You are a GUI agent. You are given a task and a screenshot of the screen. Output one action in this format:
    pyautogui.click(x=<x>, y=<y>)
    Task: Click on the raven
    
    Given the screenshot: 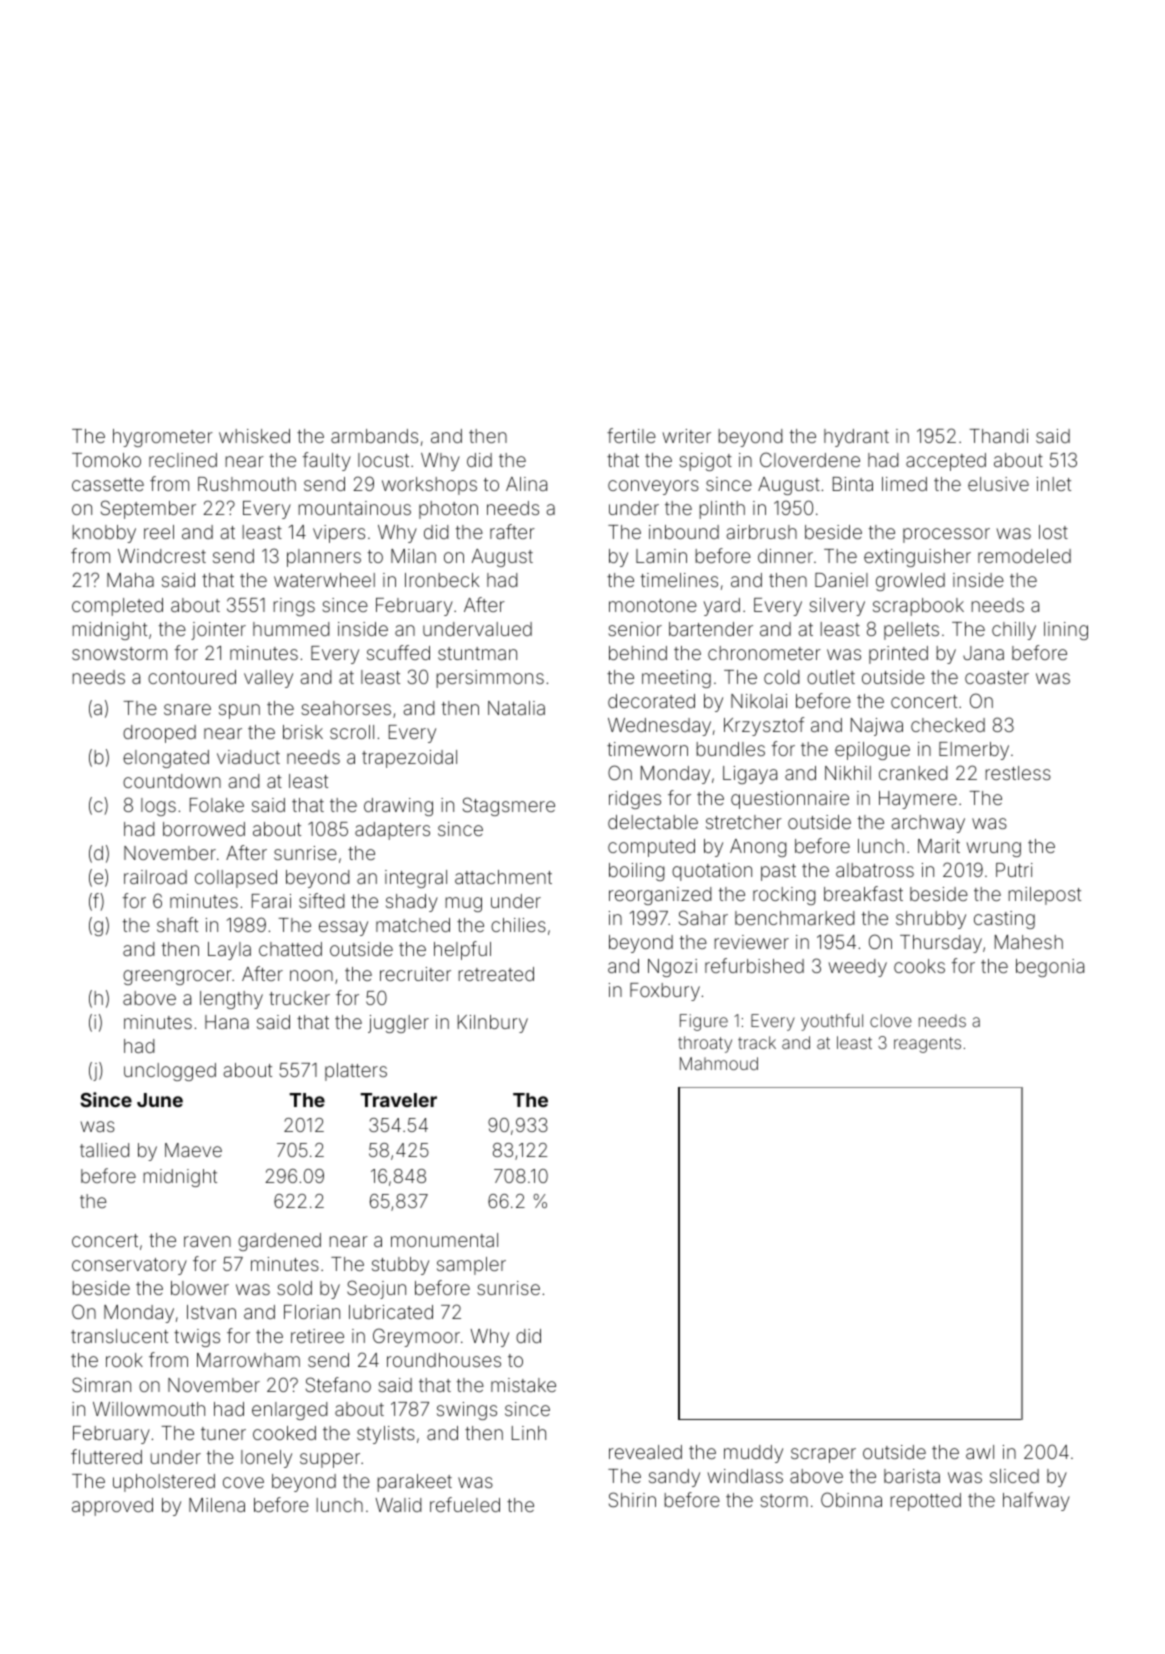 What is the action you would take?
    pyautogui.click(x=207, y=1241)
